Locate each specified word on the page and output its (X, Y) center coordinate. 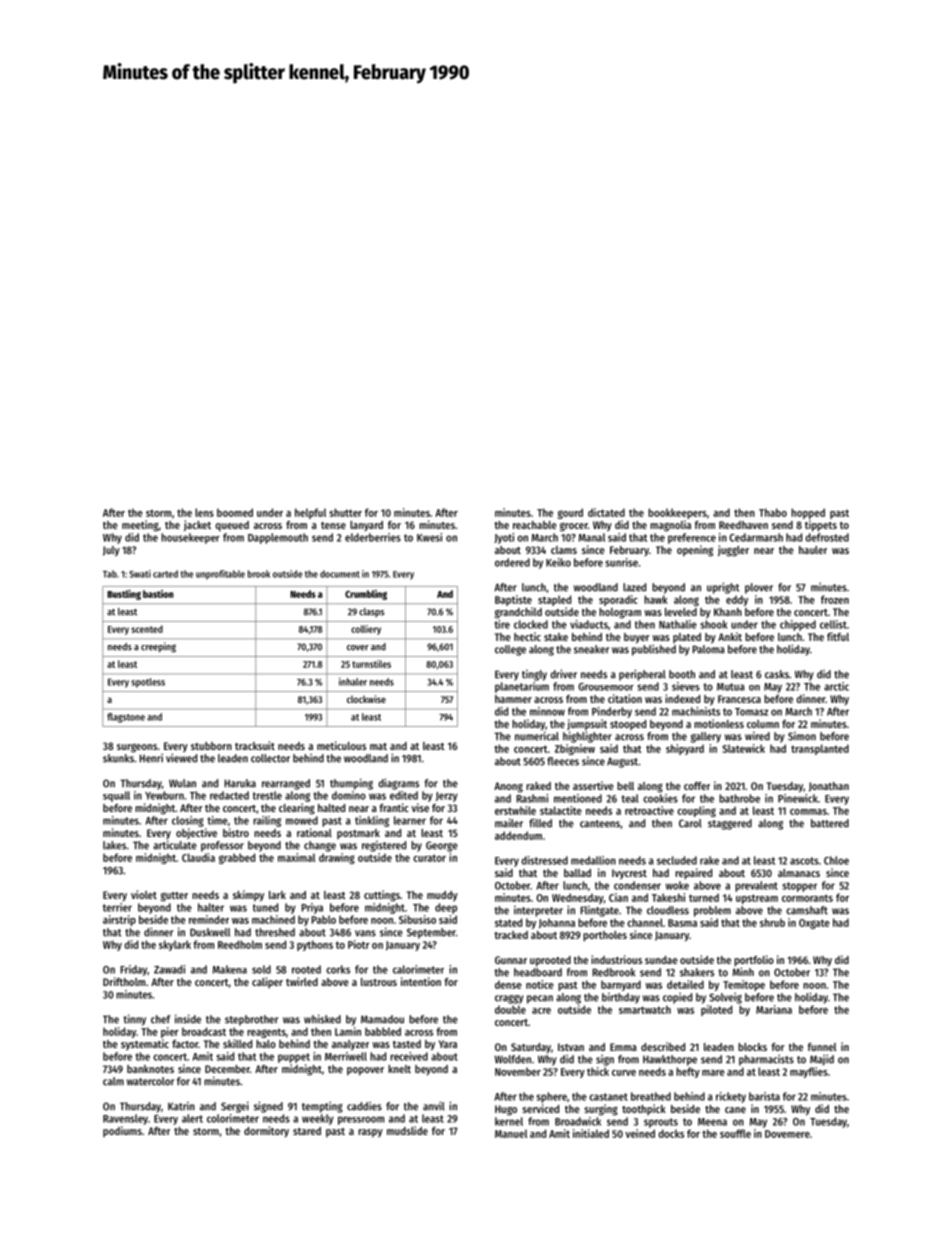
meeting (140, 526)
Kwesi (429, 537)
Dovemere (787, 1134)
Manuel (511, 1133)
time (217, 820)
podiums (122, 1131)
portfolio (754, 961)
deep (446, 908)
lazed (634, 587)
